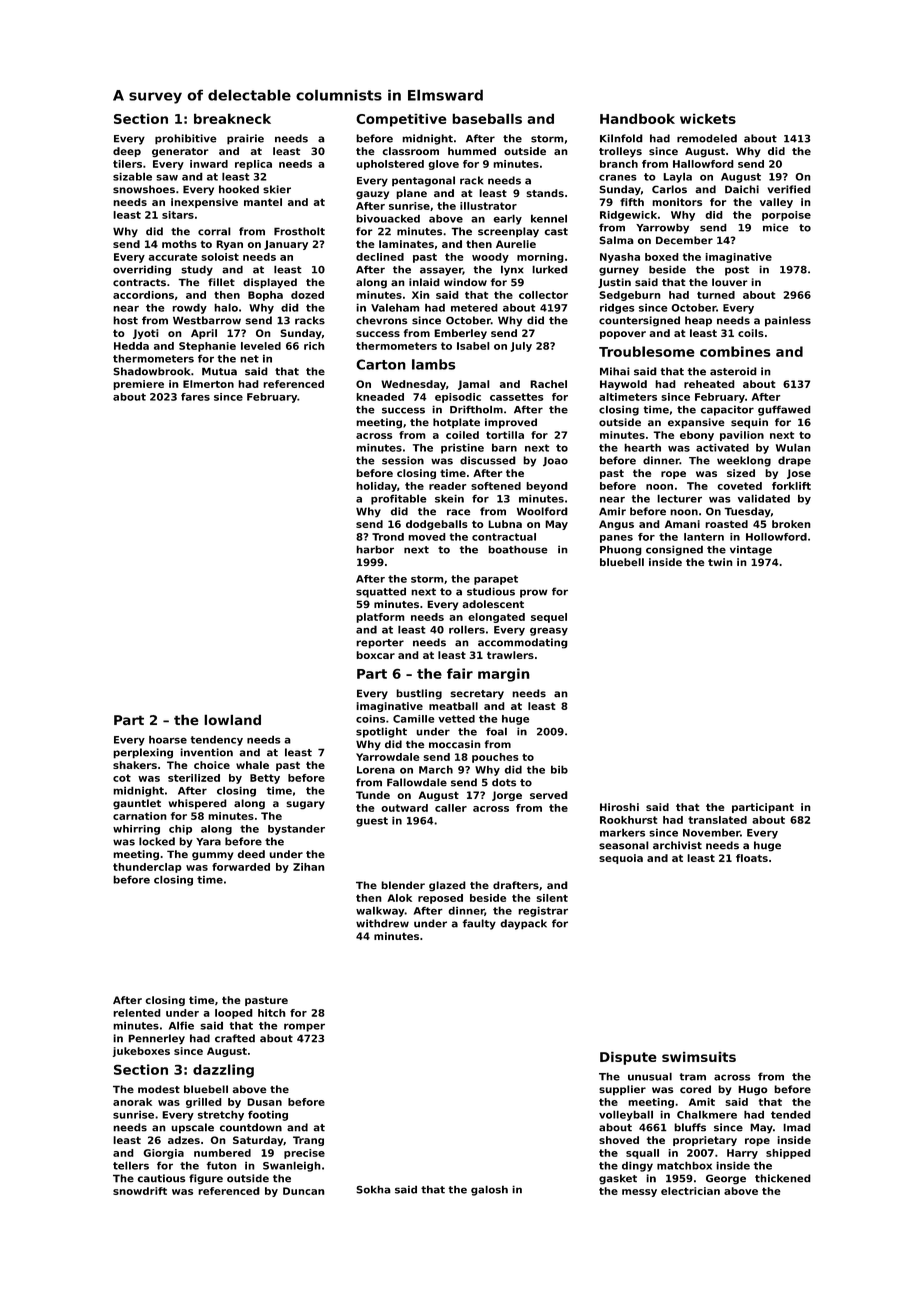 This document has height=1308, width=924. What do you see at coordinates (272, 1013) in the document?
I see `hitch` at bounding box center [272, 1013].
